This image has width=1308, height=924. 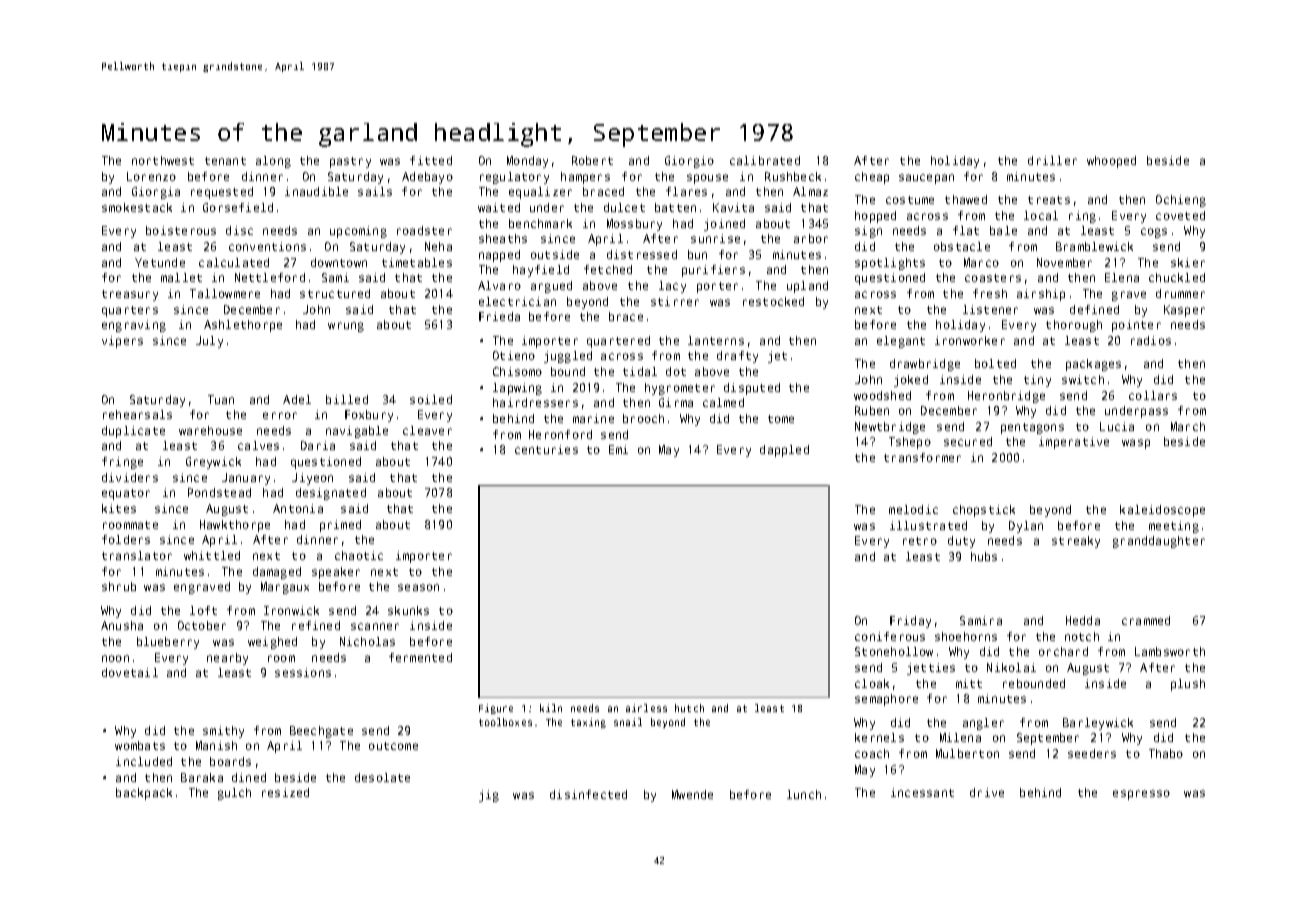 I want to click on wasp, so click(x=1136, y=444).
